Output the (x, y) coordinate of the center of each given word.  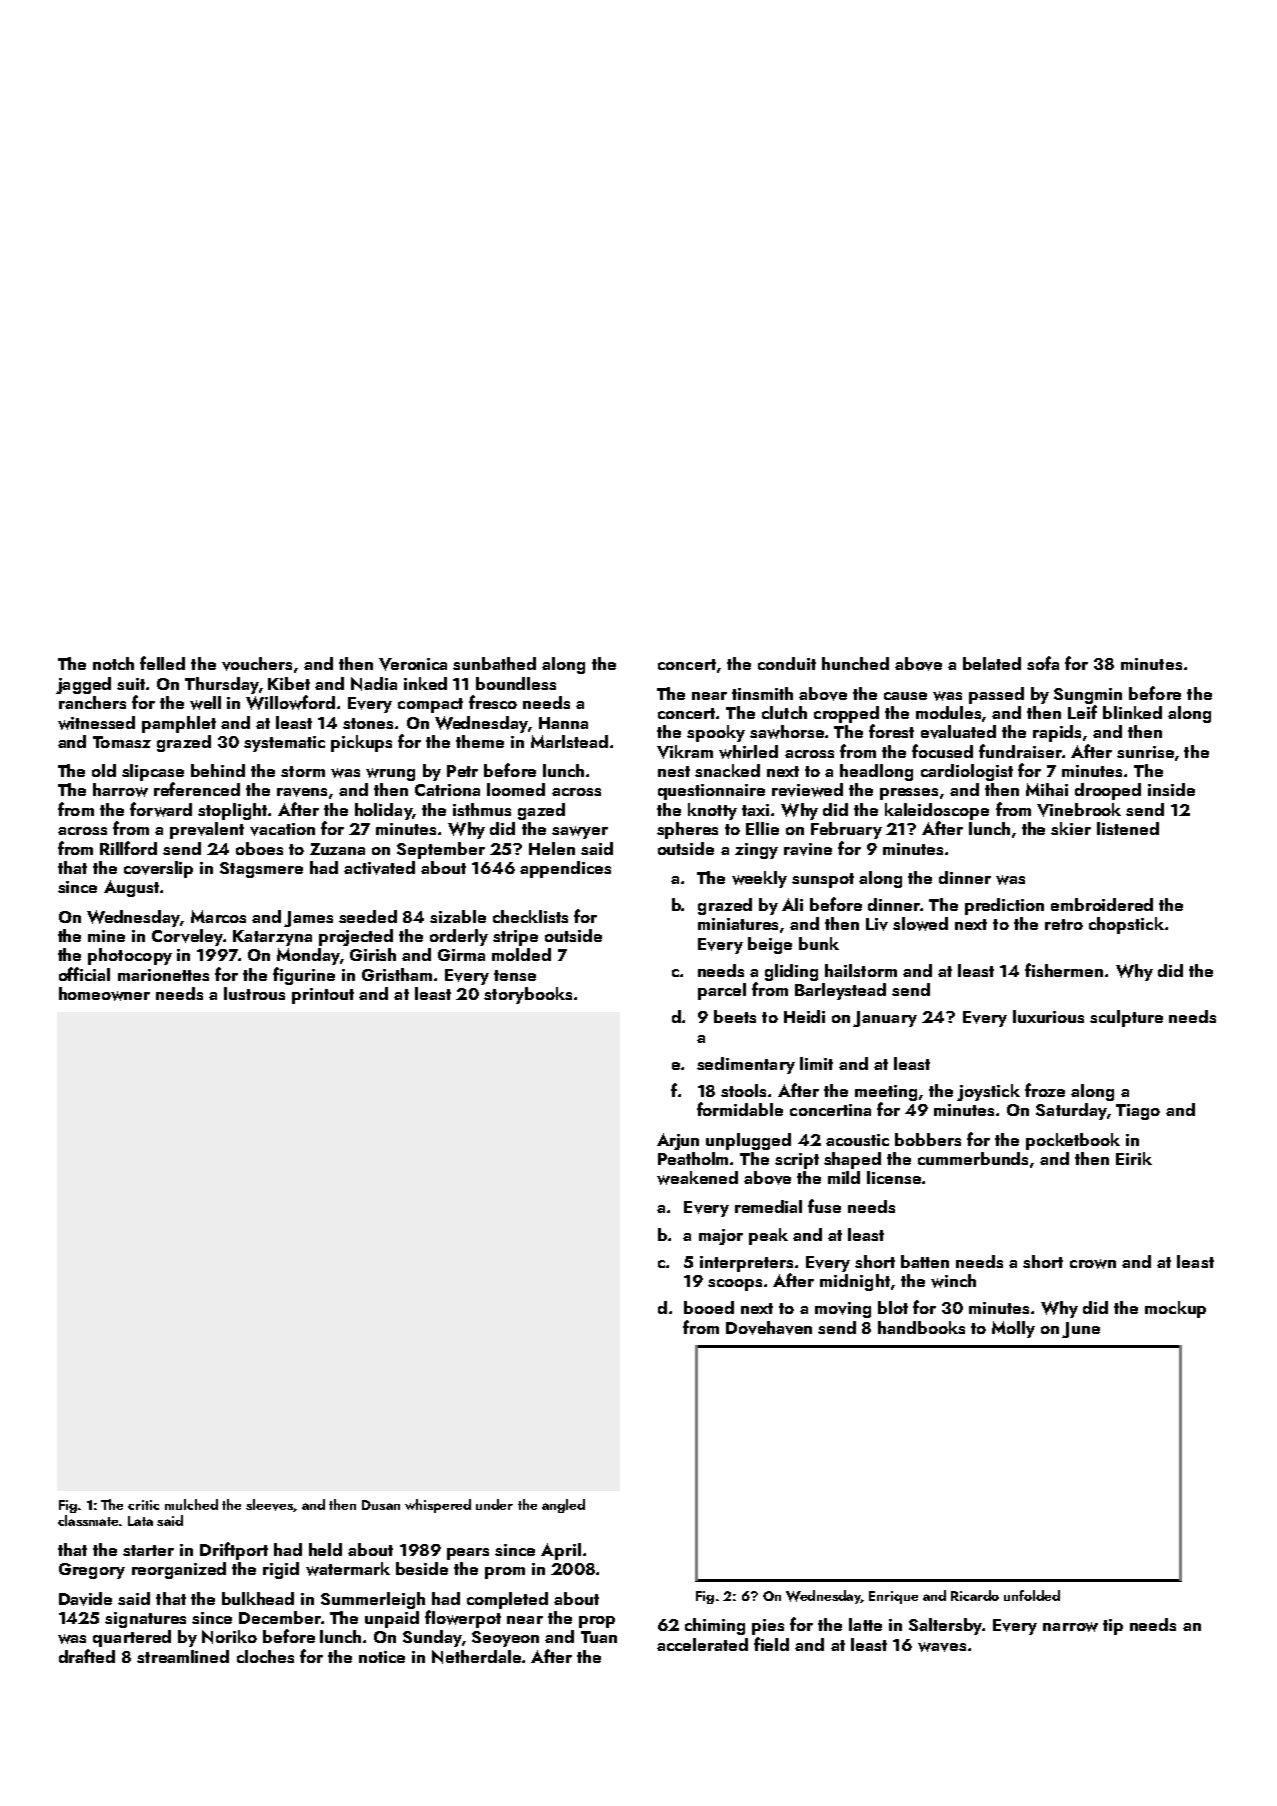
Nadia (374, 684)
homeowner (104, 994)
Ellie (762, 828)
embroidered (1102, 904)
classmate (88, 1520)
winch (953, 1281)
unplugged (748, 1141)
